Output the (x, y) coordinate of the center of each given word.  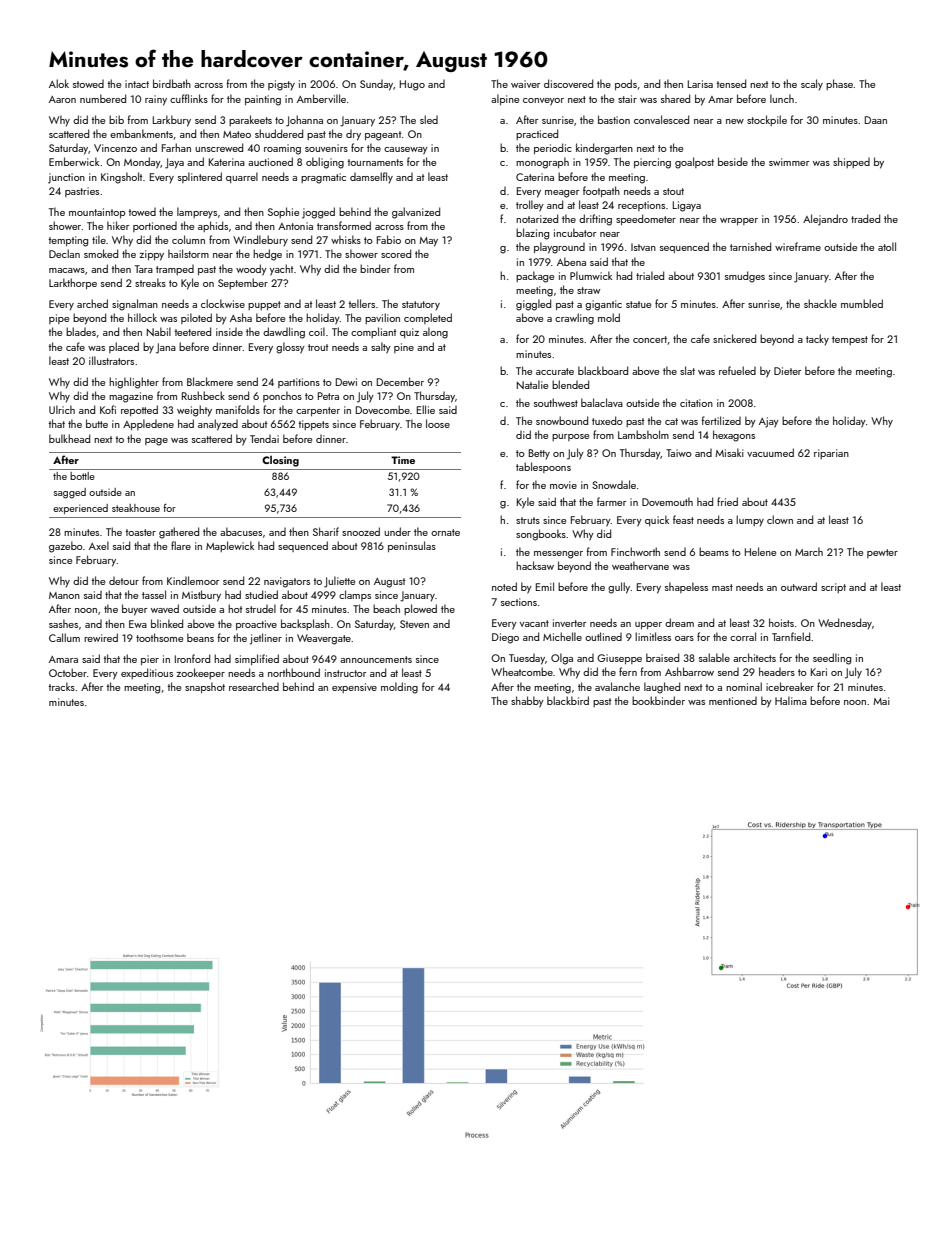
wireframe (798, 246)
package (535, 277)
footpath (601, 191)
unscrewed (219, 147)
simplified (257, 659)
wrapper (739, 221)
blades (81, 331)
